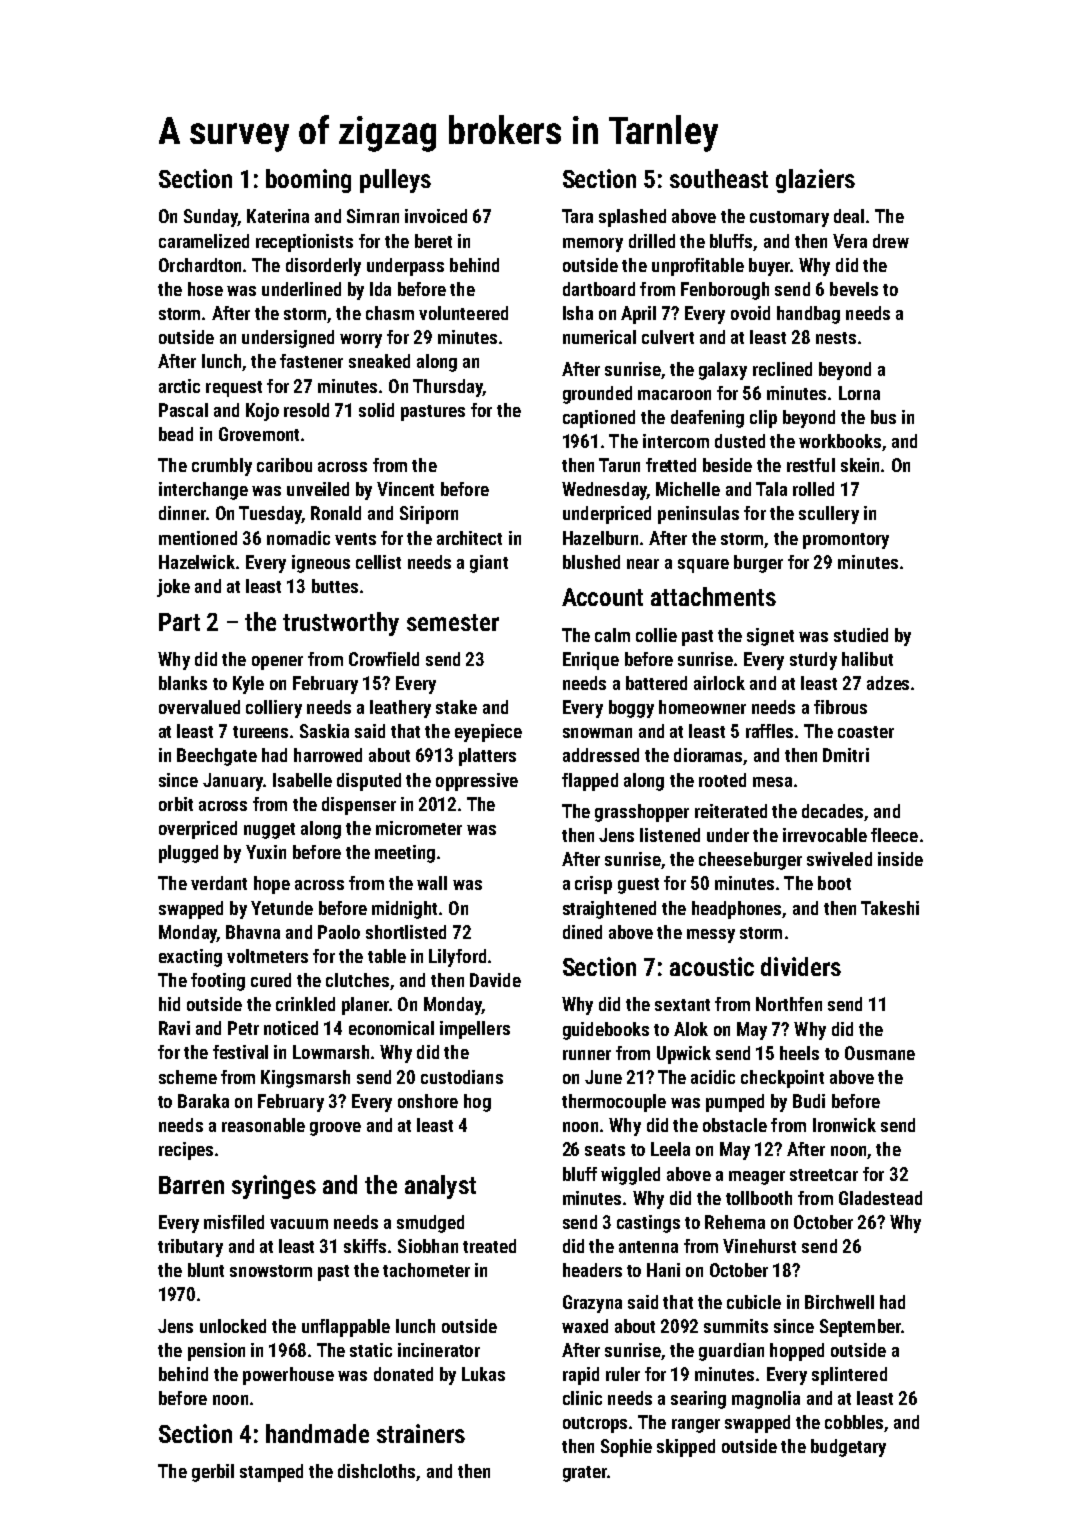 The image size is (1084, 1540). Describe the element at coordinates (859, 393) in the screenshot. I see `Lorna` at that location.
